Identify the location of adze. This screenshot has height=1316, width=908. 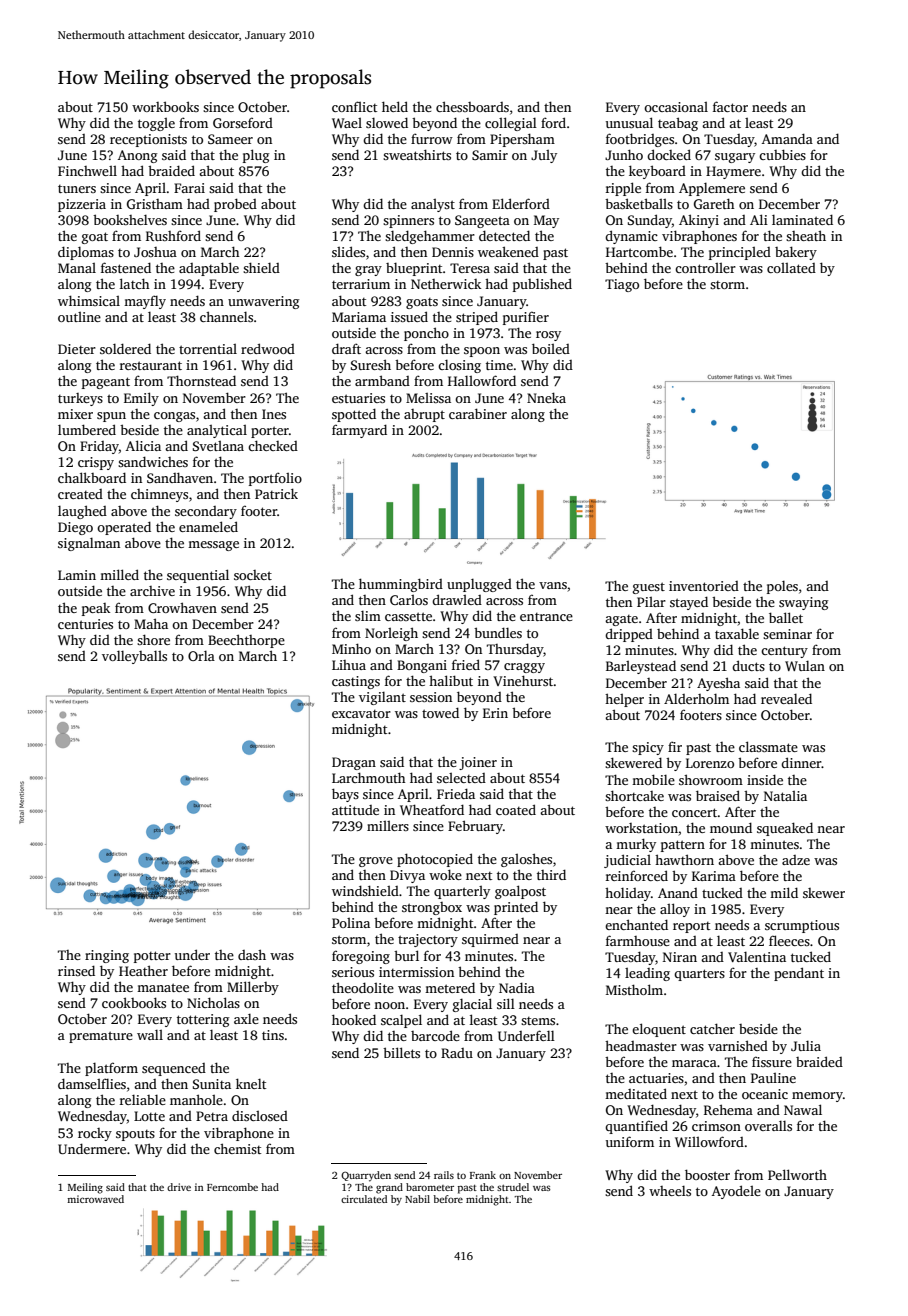
(796, 860).
